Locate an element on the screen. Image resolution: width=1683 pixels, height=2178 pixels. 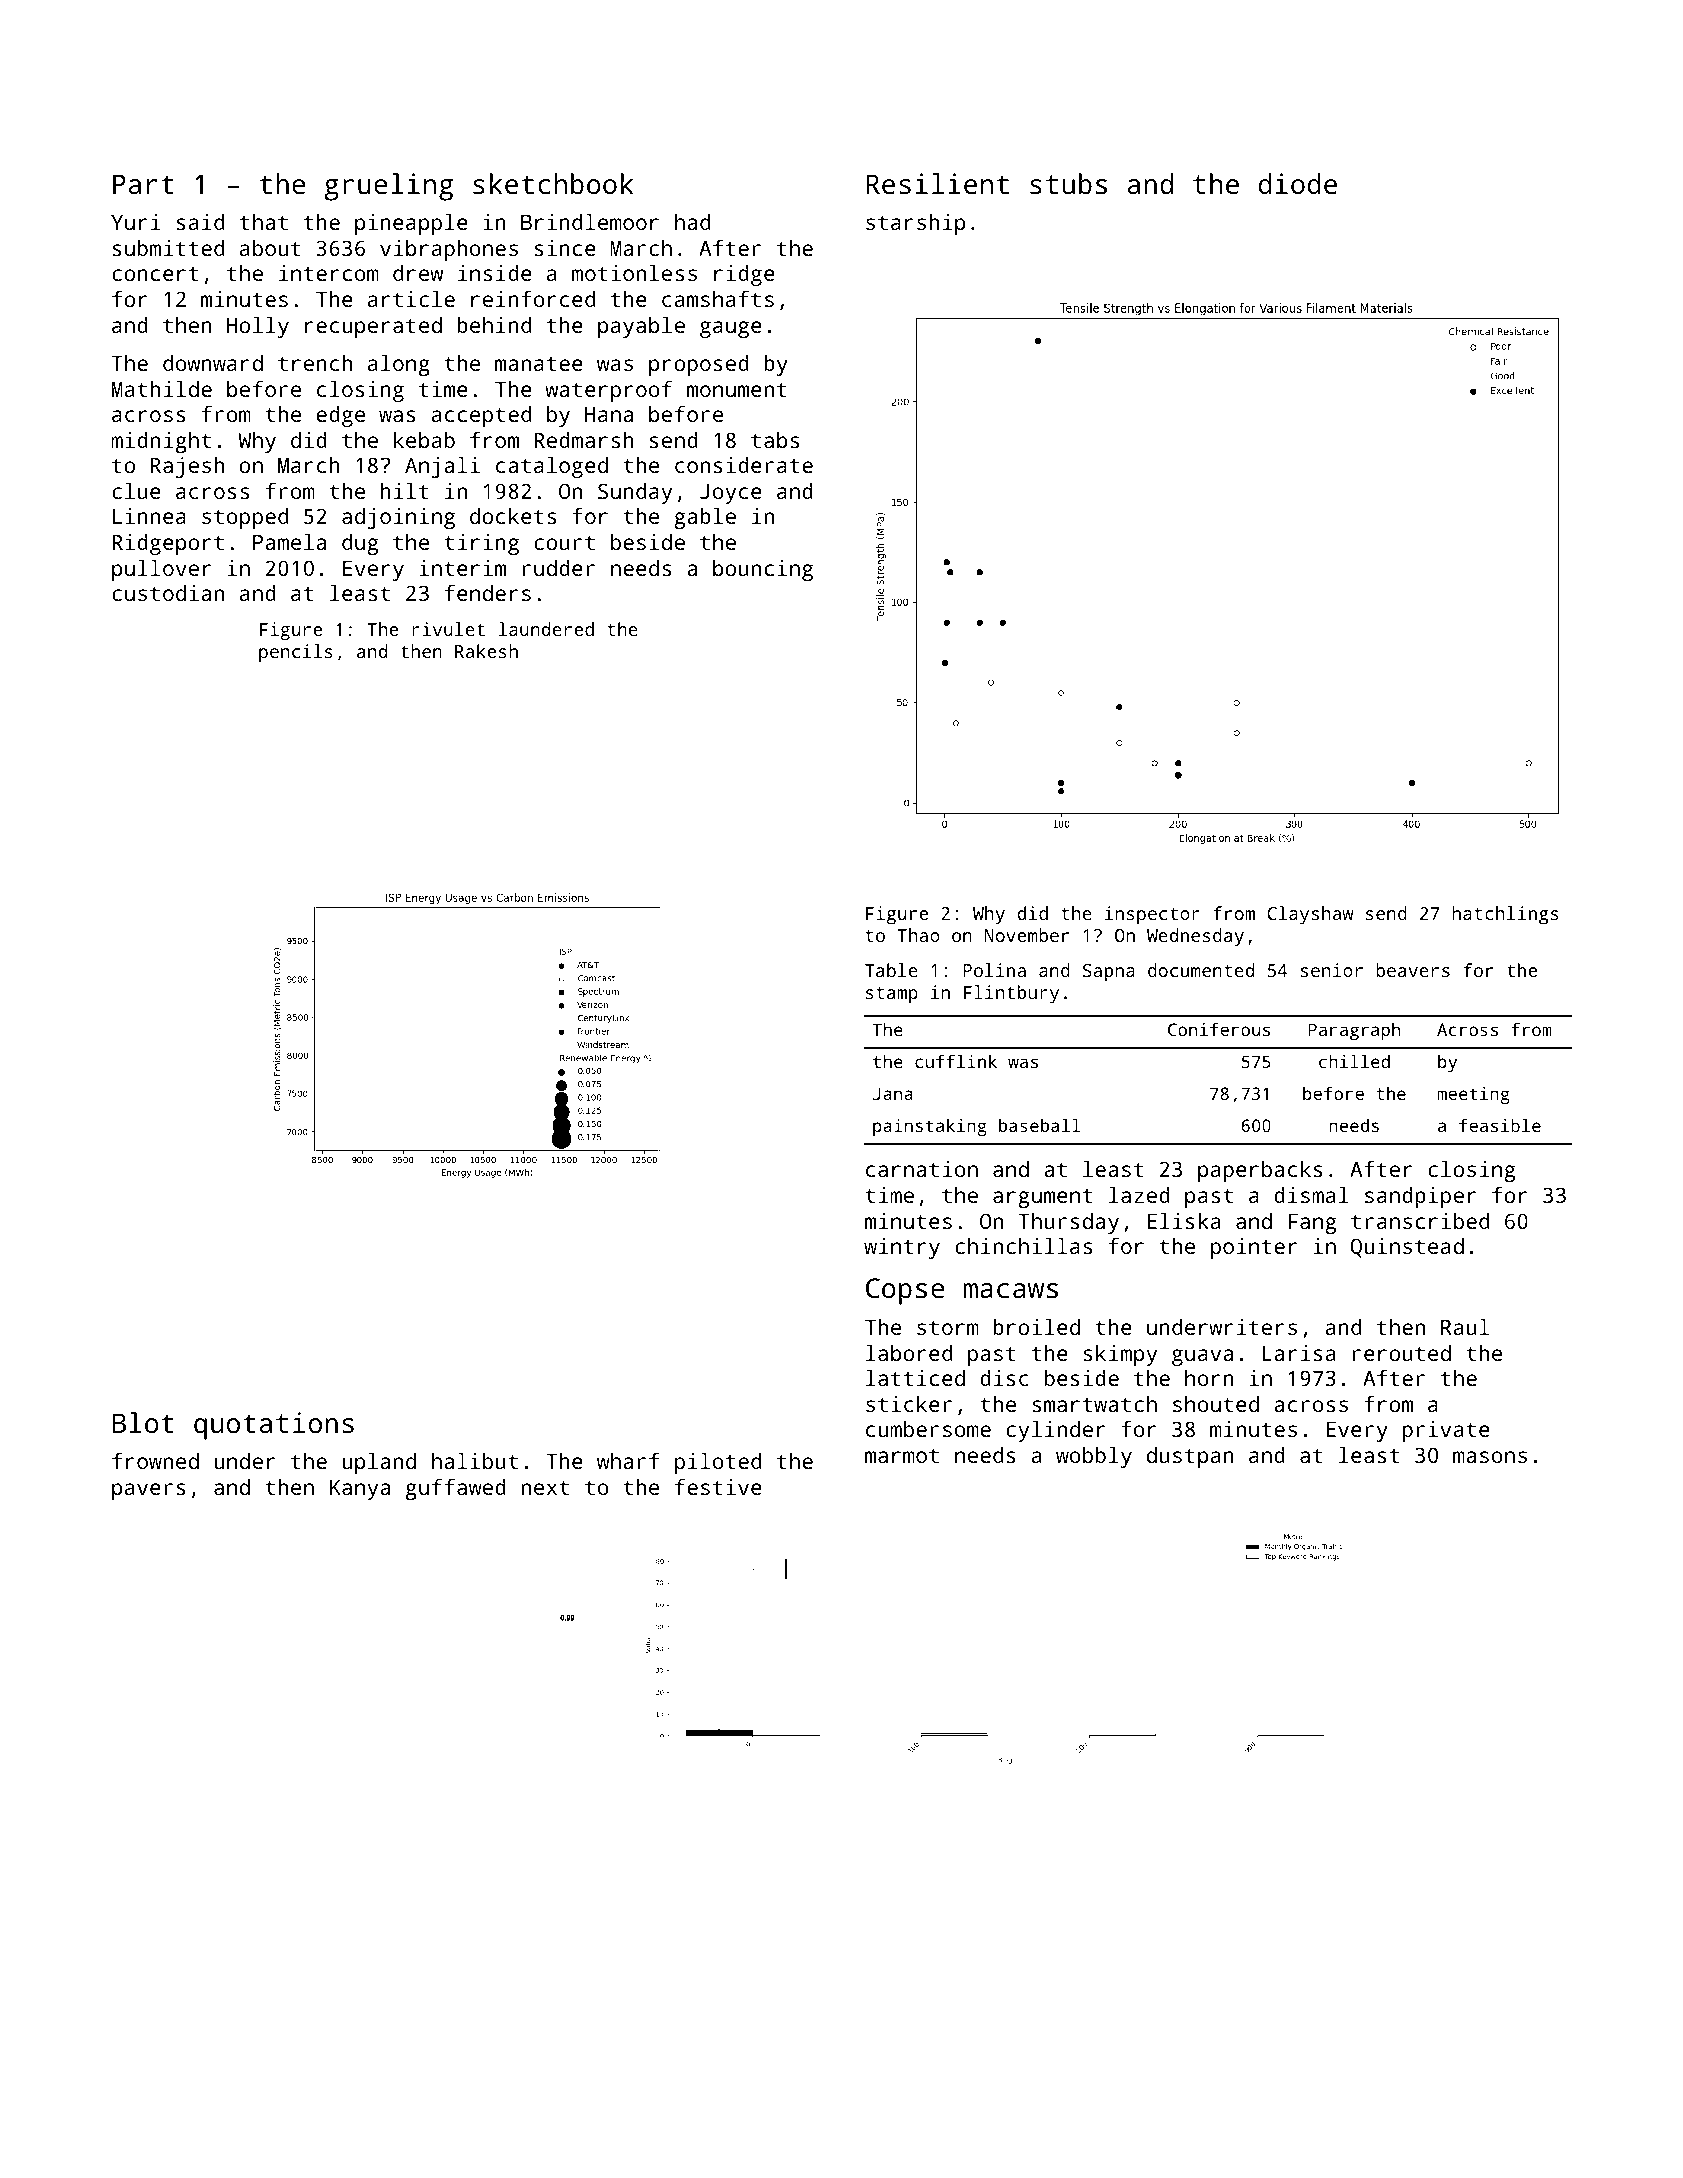
gable is located at coordinates (705, 518).
